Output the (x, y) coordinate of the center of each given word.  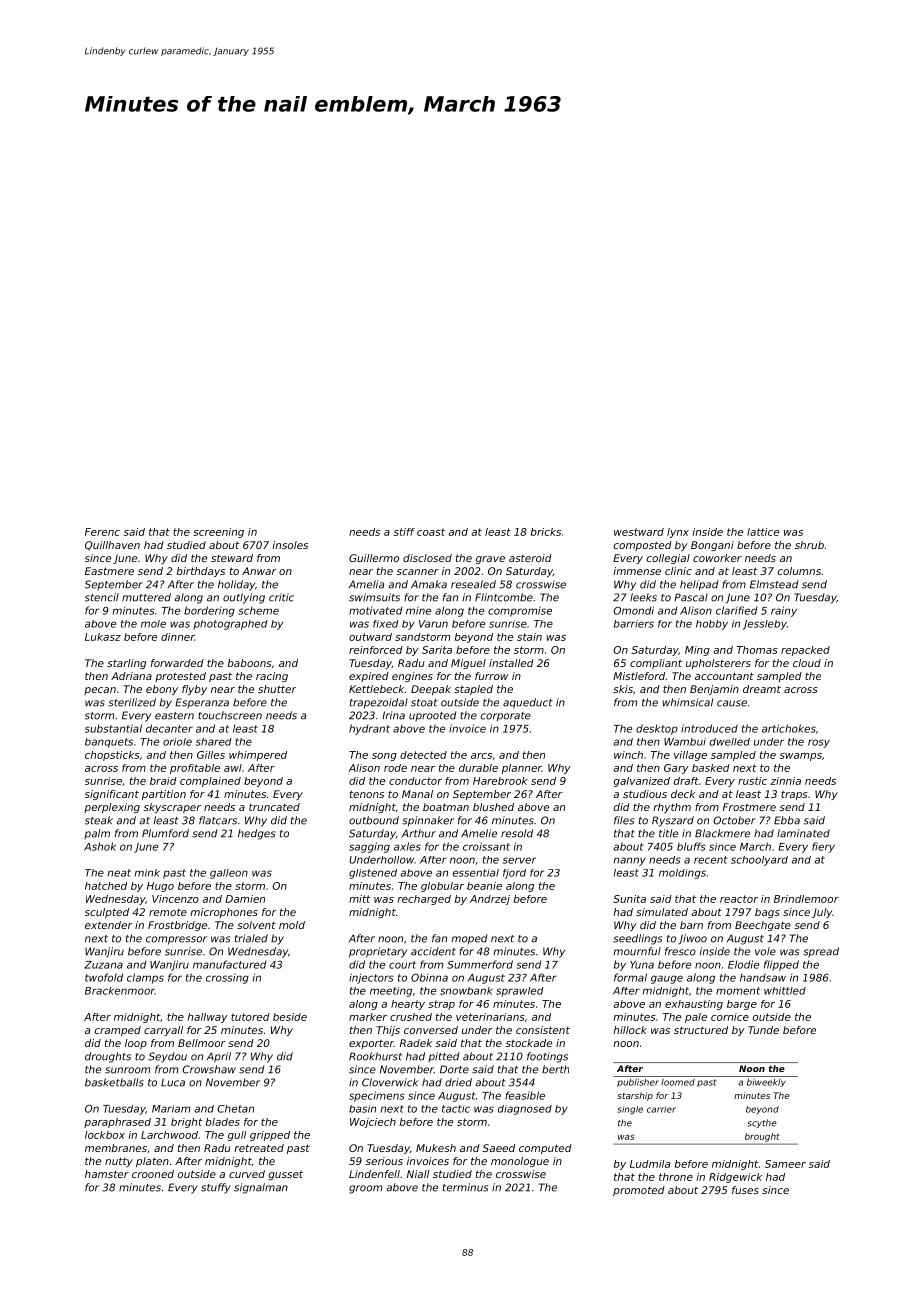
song (384, 757)
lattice (763, 532)
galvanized (642, 782)
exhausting (694, 1005)
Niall (418, 1174)
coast (431, 532)
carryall (163, 1031)
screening (218, 533)
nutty (119, 1162)
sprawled (520, 992)
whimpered (258, 756)
